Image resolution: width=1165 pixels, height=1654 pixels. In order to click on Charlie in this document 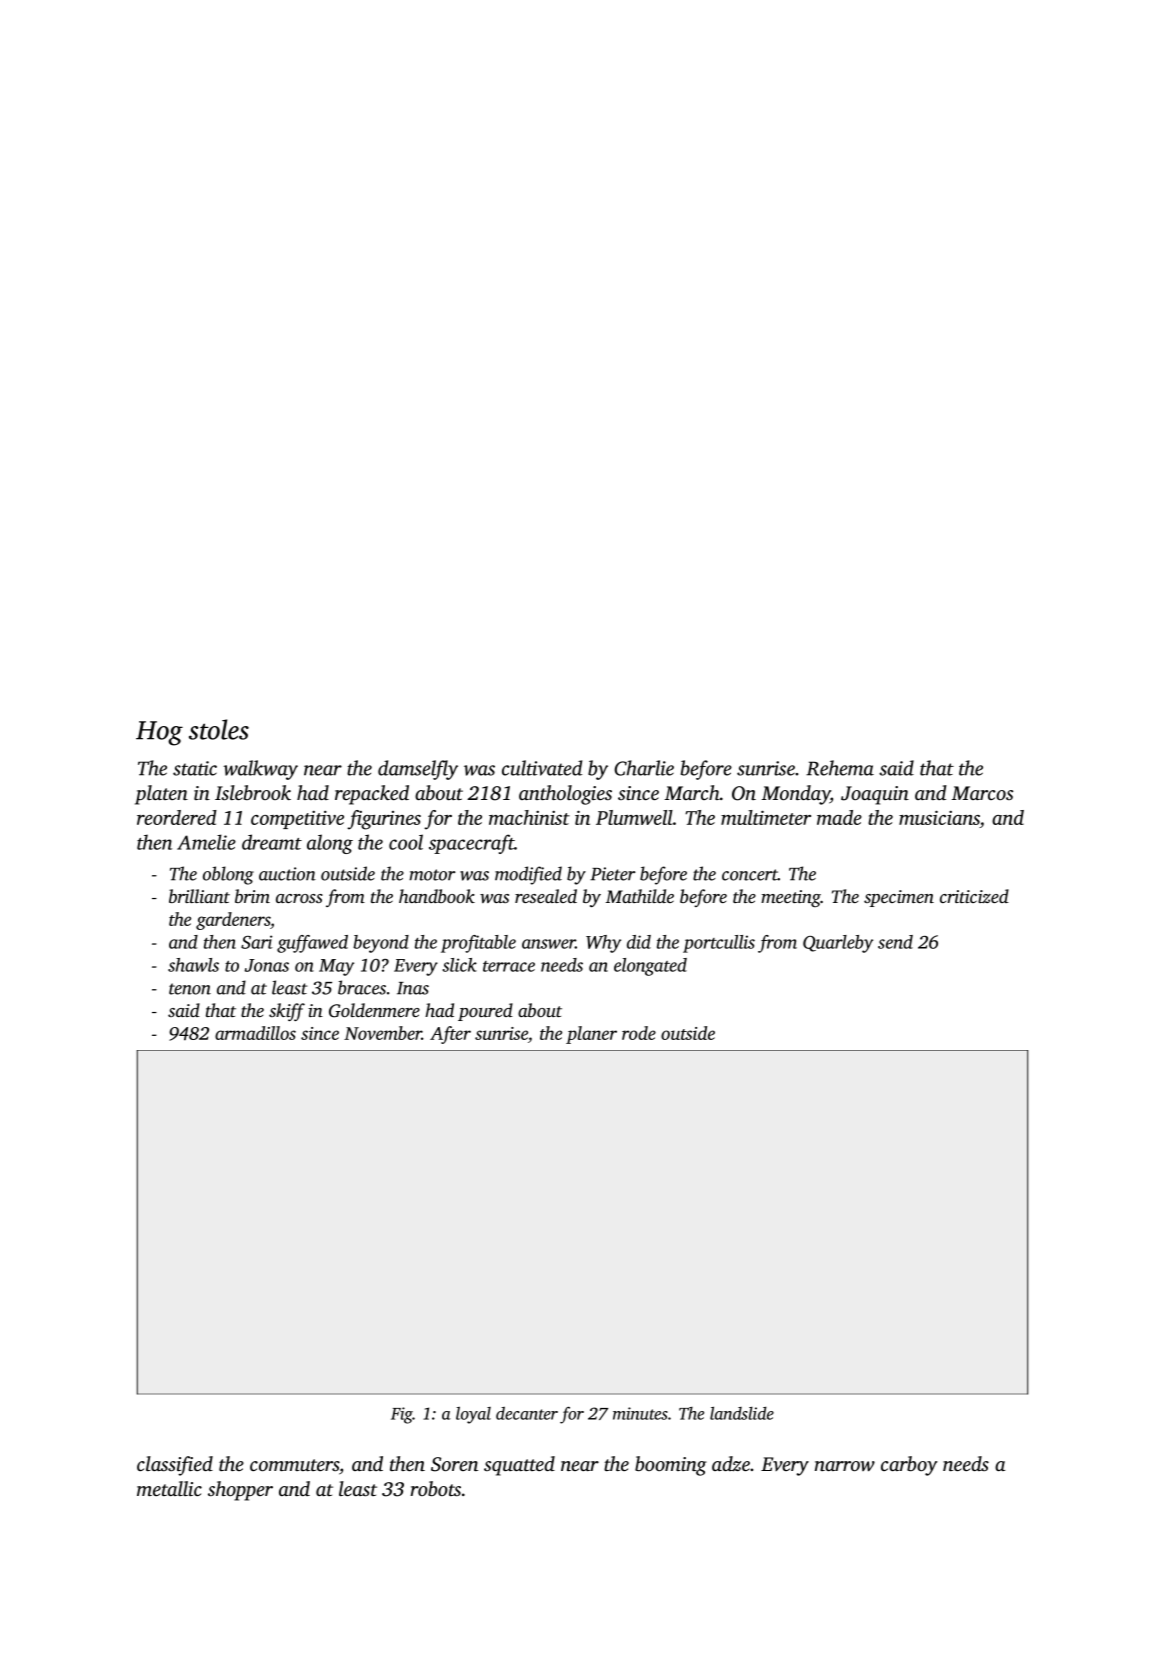, I will do `click(644, 768)`.
